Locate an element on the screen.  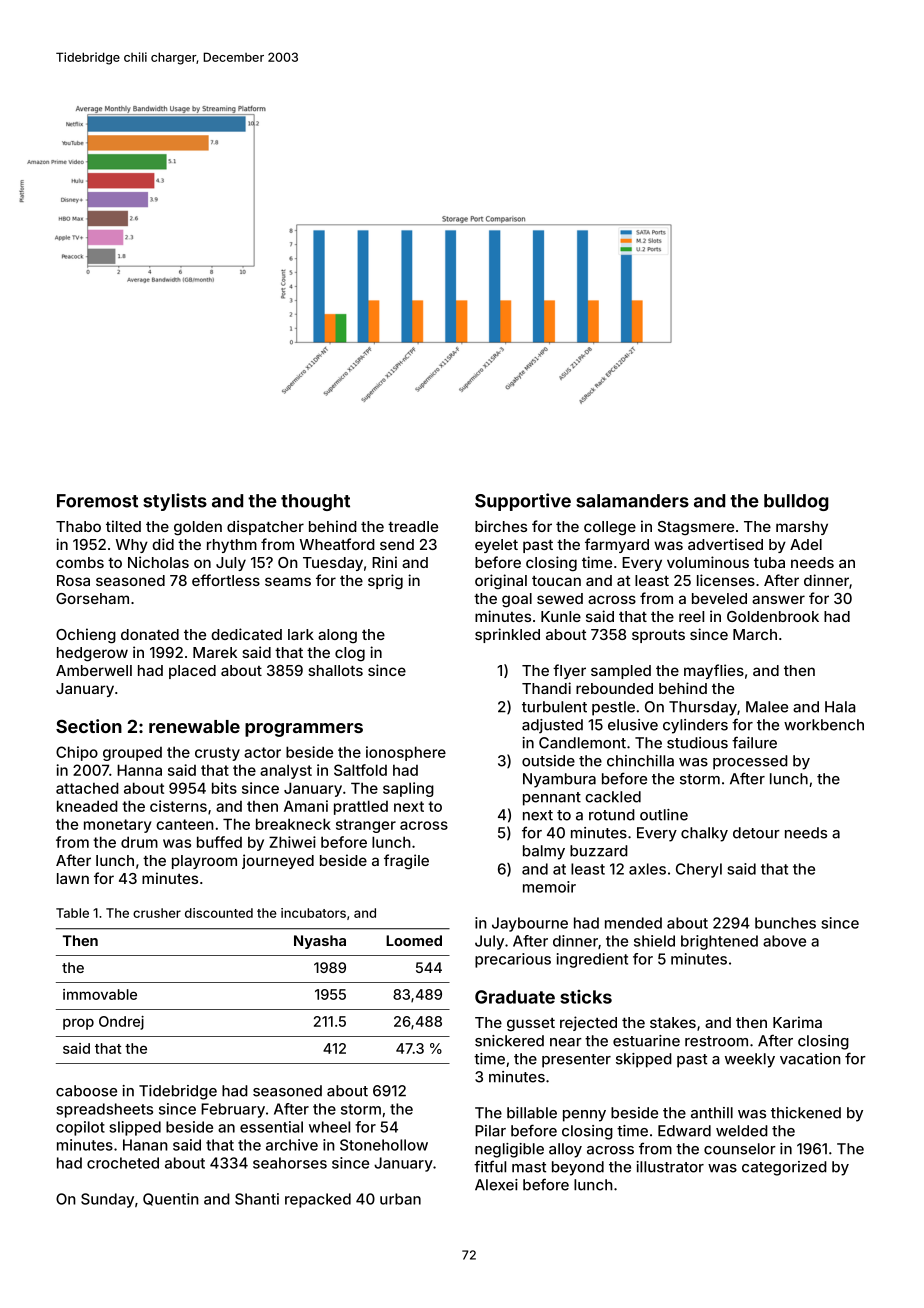
Wheatford is located at coordinates (337, 544).
